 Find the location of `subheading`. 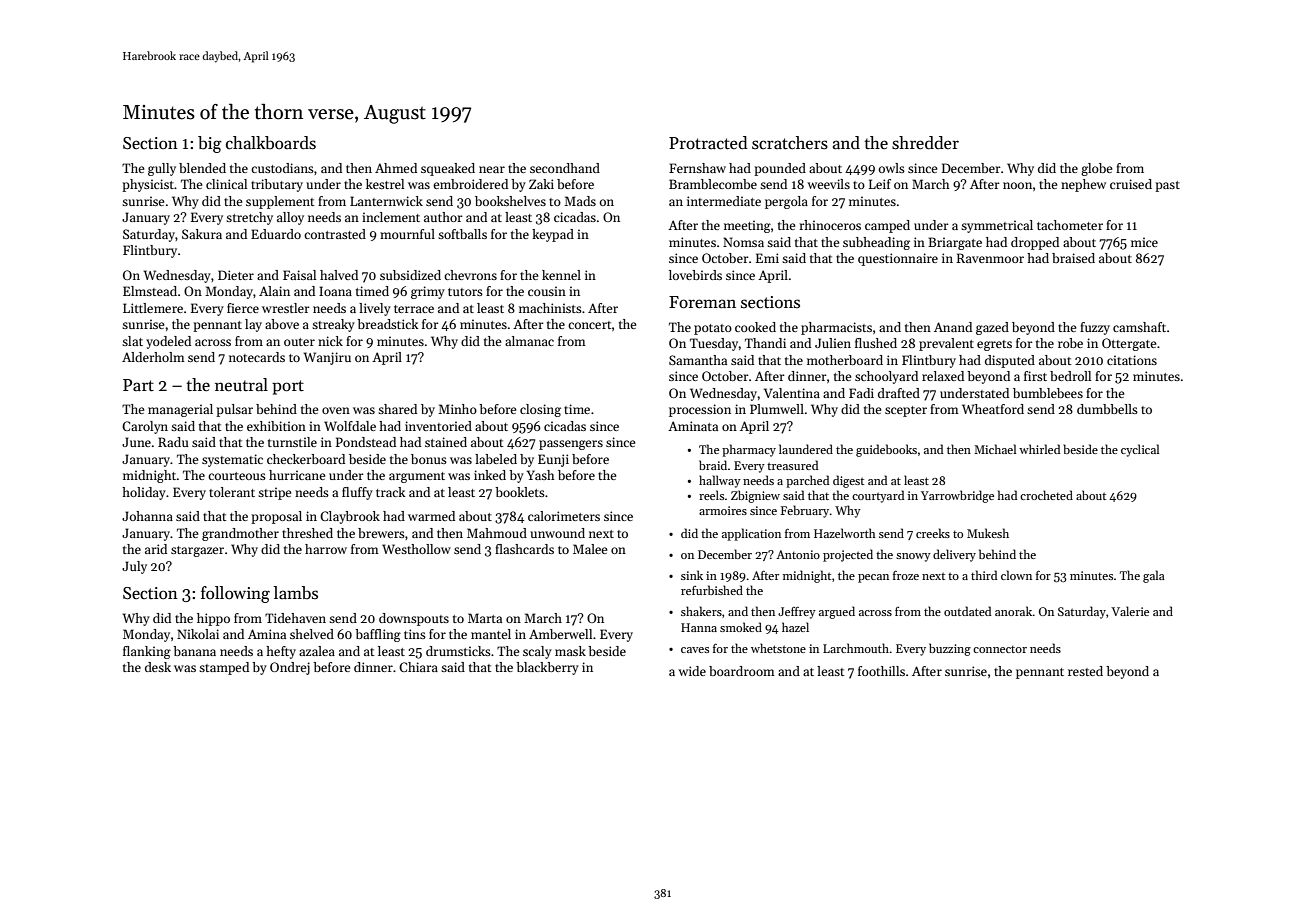

subheading is located at coordinates (876, 243).
